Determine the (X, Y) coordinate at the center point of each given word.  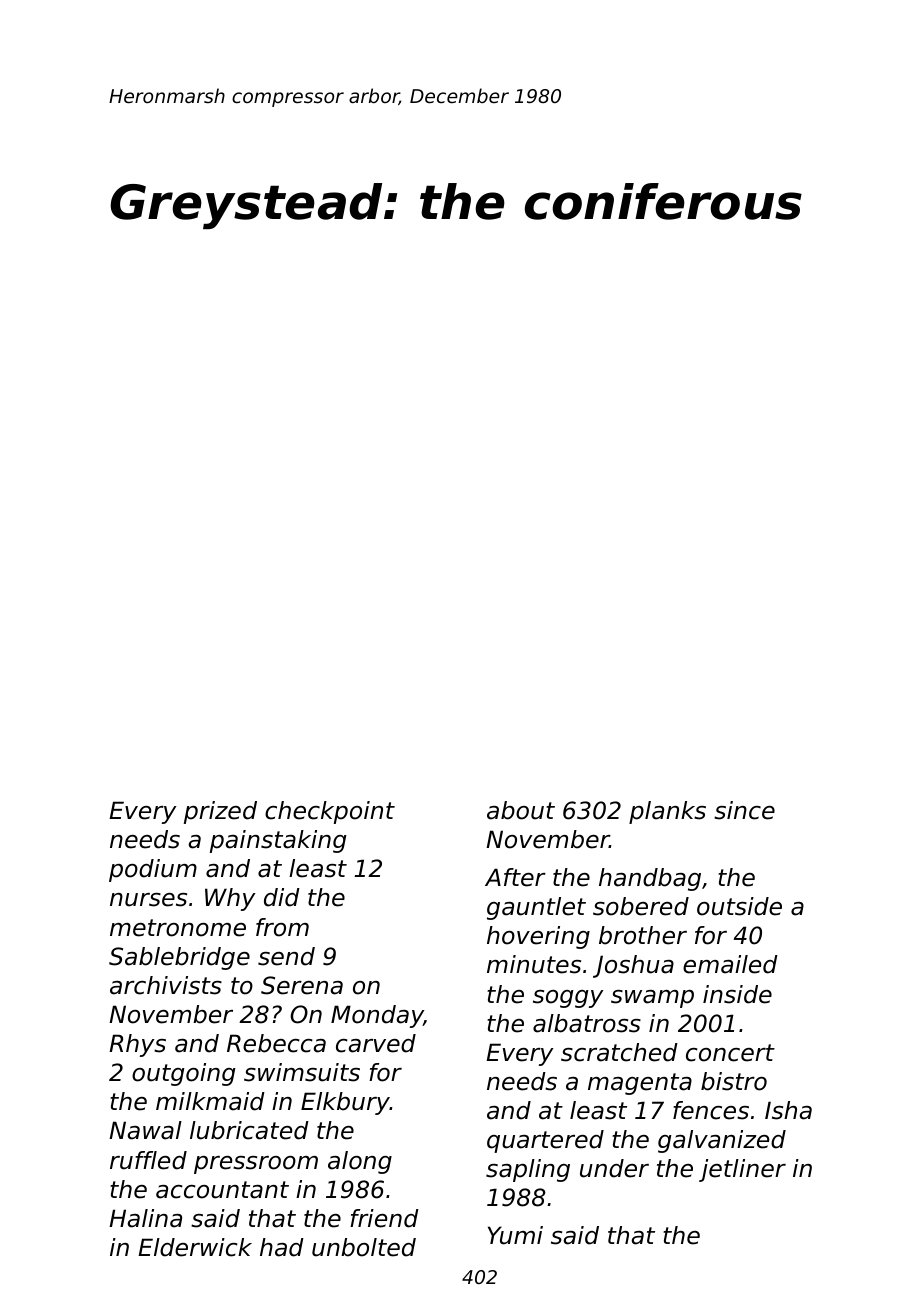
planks (667, 812)
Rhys (137, 1045)
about (521, 810)
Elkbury (345, 1103)
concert (730, 1053)
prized (220, 812)
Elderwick (195, 1247)
